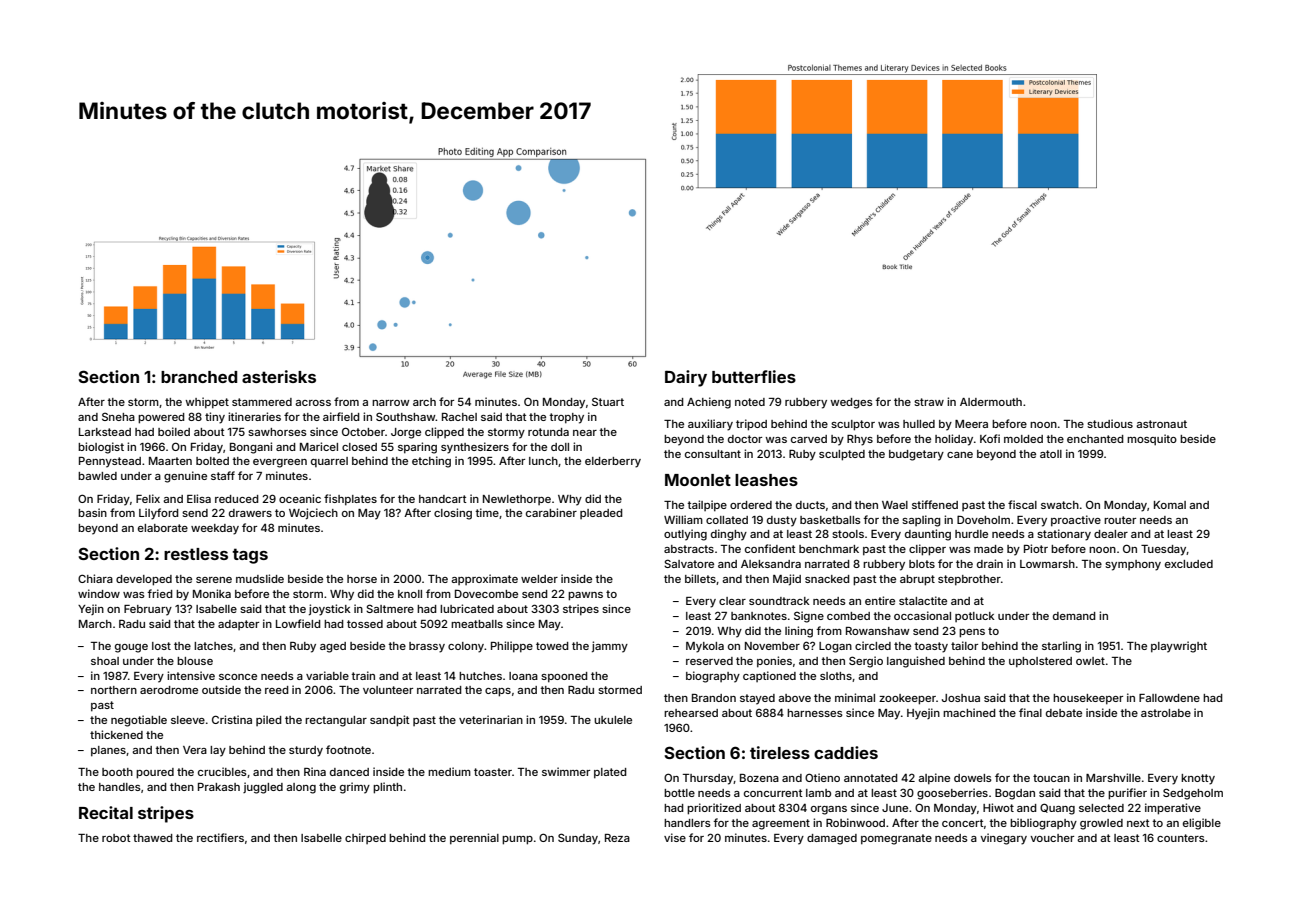 Image resolution: width=1308 pixels, height=924 pixels. Describe the element at coordinates (365, 838) in the document. I see `chirped` at that location.
